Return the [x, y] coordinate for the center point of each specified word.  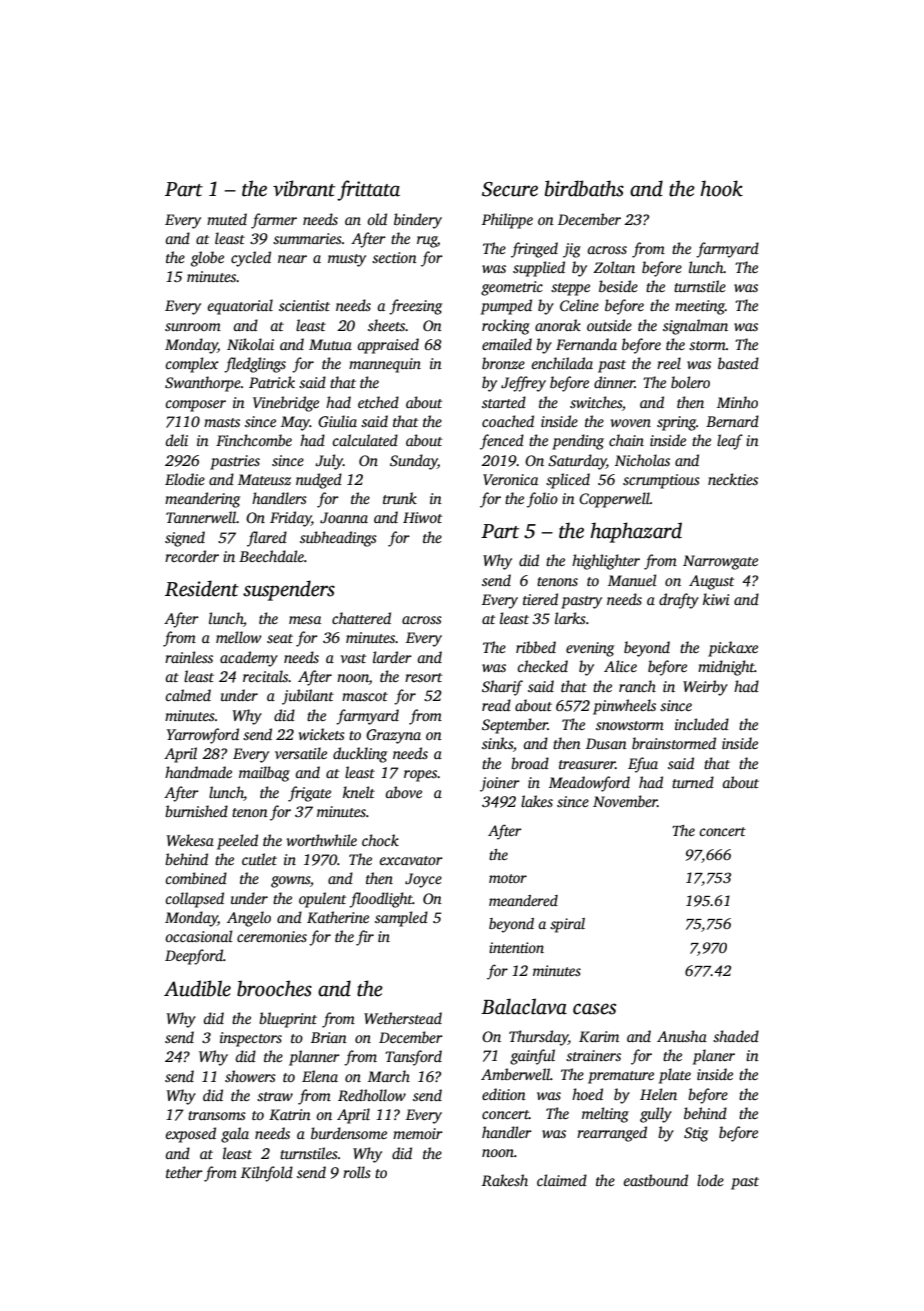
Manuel [632, 580]
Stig [696, 1134]
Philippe [507, 221]
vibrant [304, 188]
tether [184, 1172]
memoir [418, 1133]
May [295, 423]
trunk [400, 498]
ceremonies [272, 936]
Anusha [682, 1036]
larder [392, 657]
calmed [188, 695]
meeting [700, 307]
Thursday [538, 1038]
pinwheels [624, 707]
